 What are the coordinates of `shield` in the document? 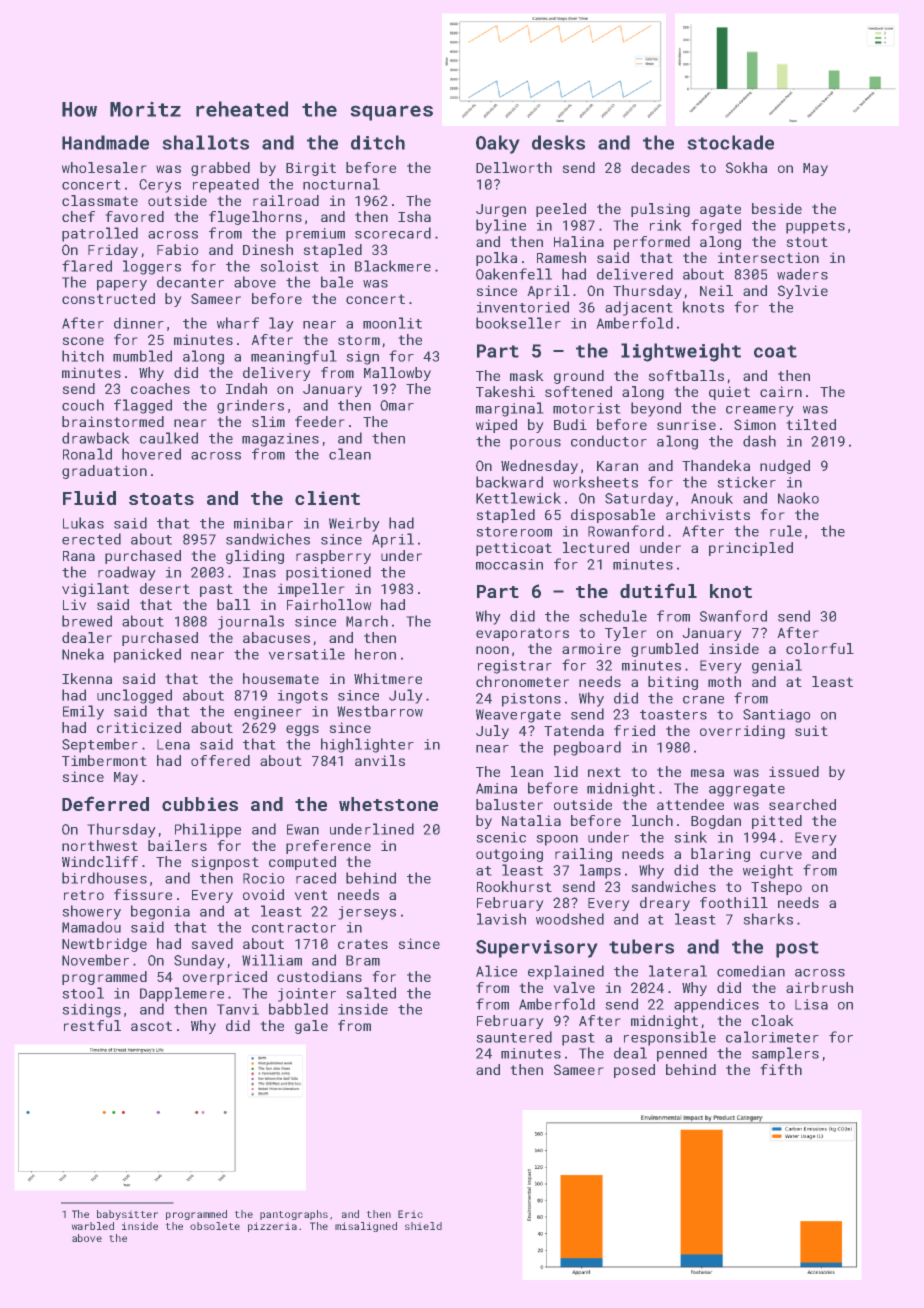 It's located at (423, 1226).
